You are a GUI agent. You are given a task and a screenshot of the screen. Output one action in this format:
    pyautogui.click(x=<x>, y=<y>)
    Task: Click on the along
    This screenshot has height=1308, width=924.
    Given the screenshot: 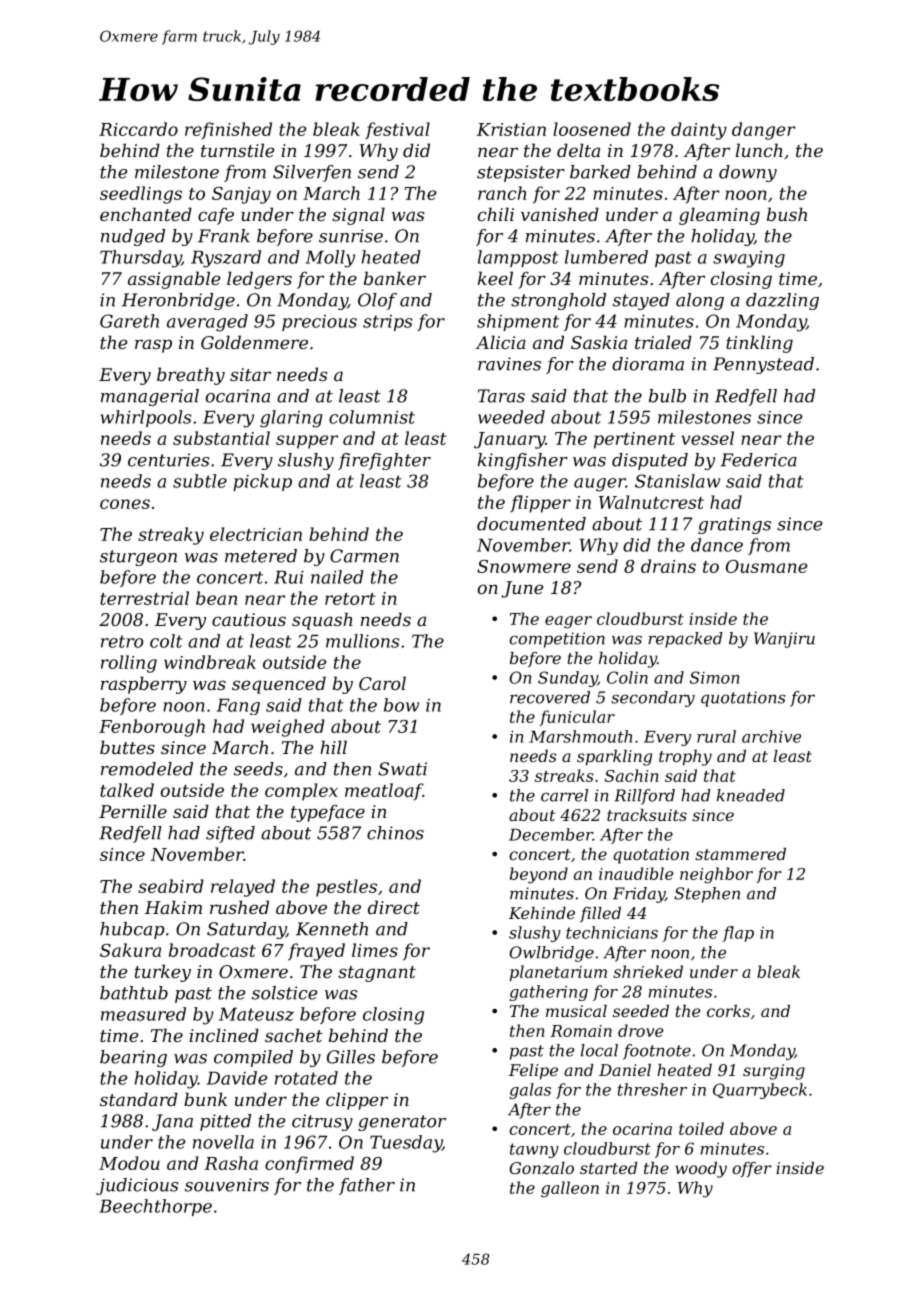 What is the action you would take?
    pyautogui.click(x=700, y=301)
